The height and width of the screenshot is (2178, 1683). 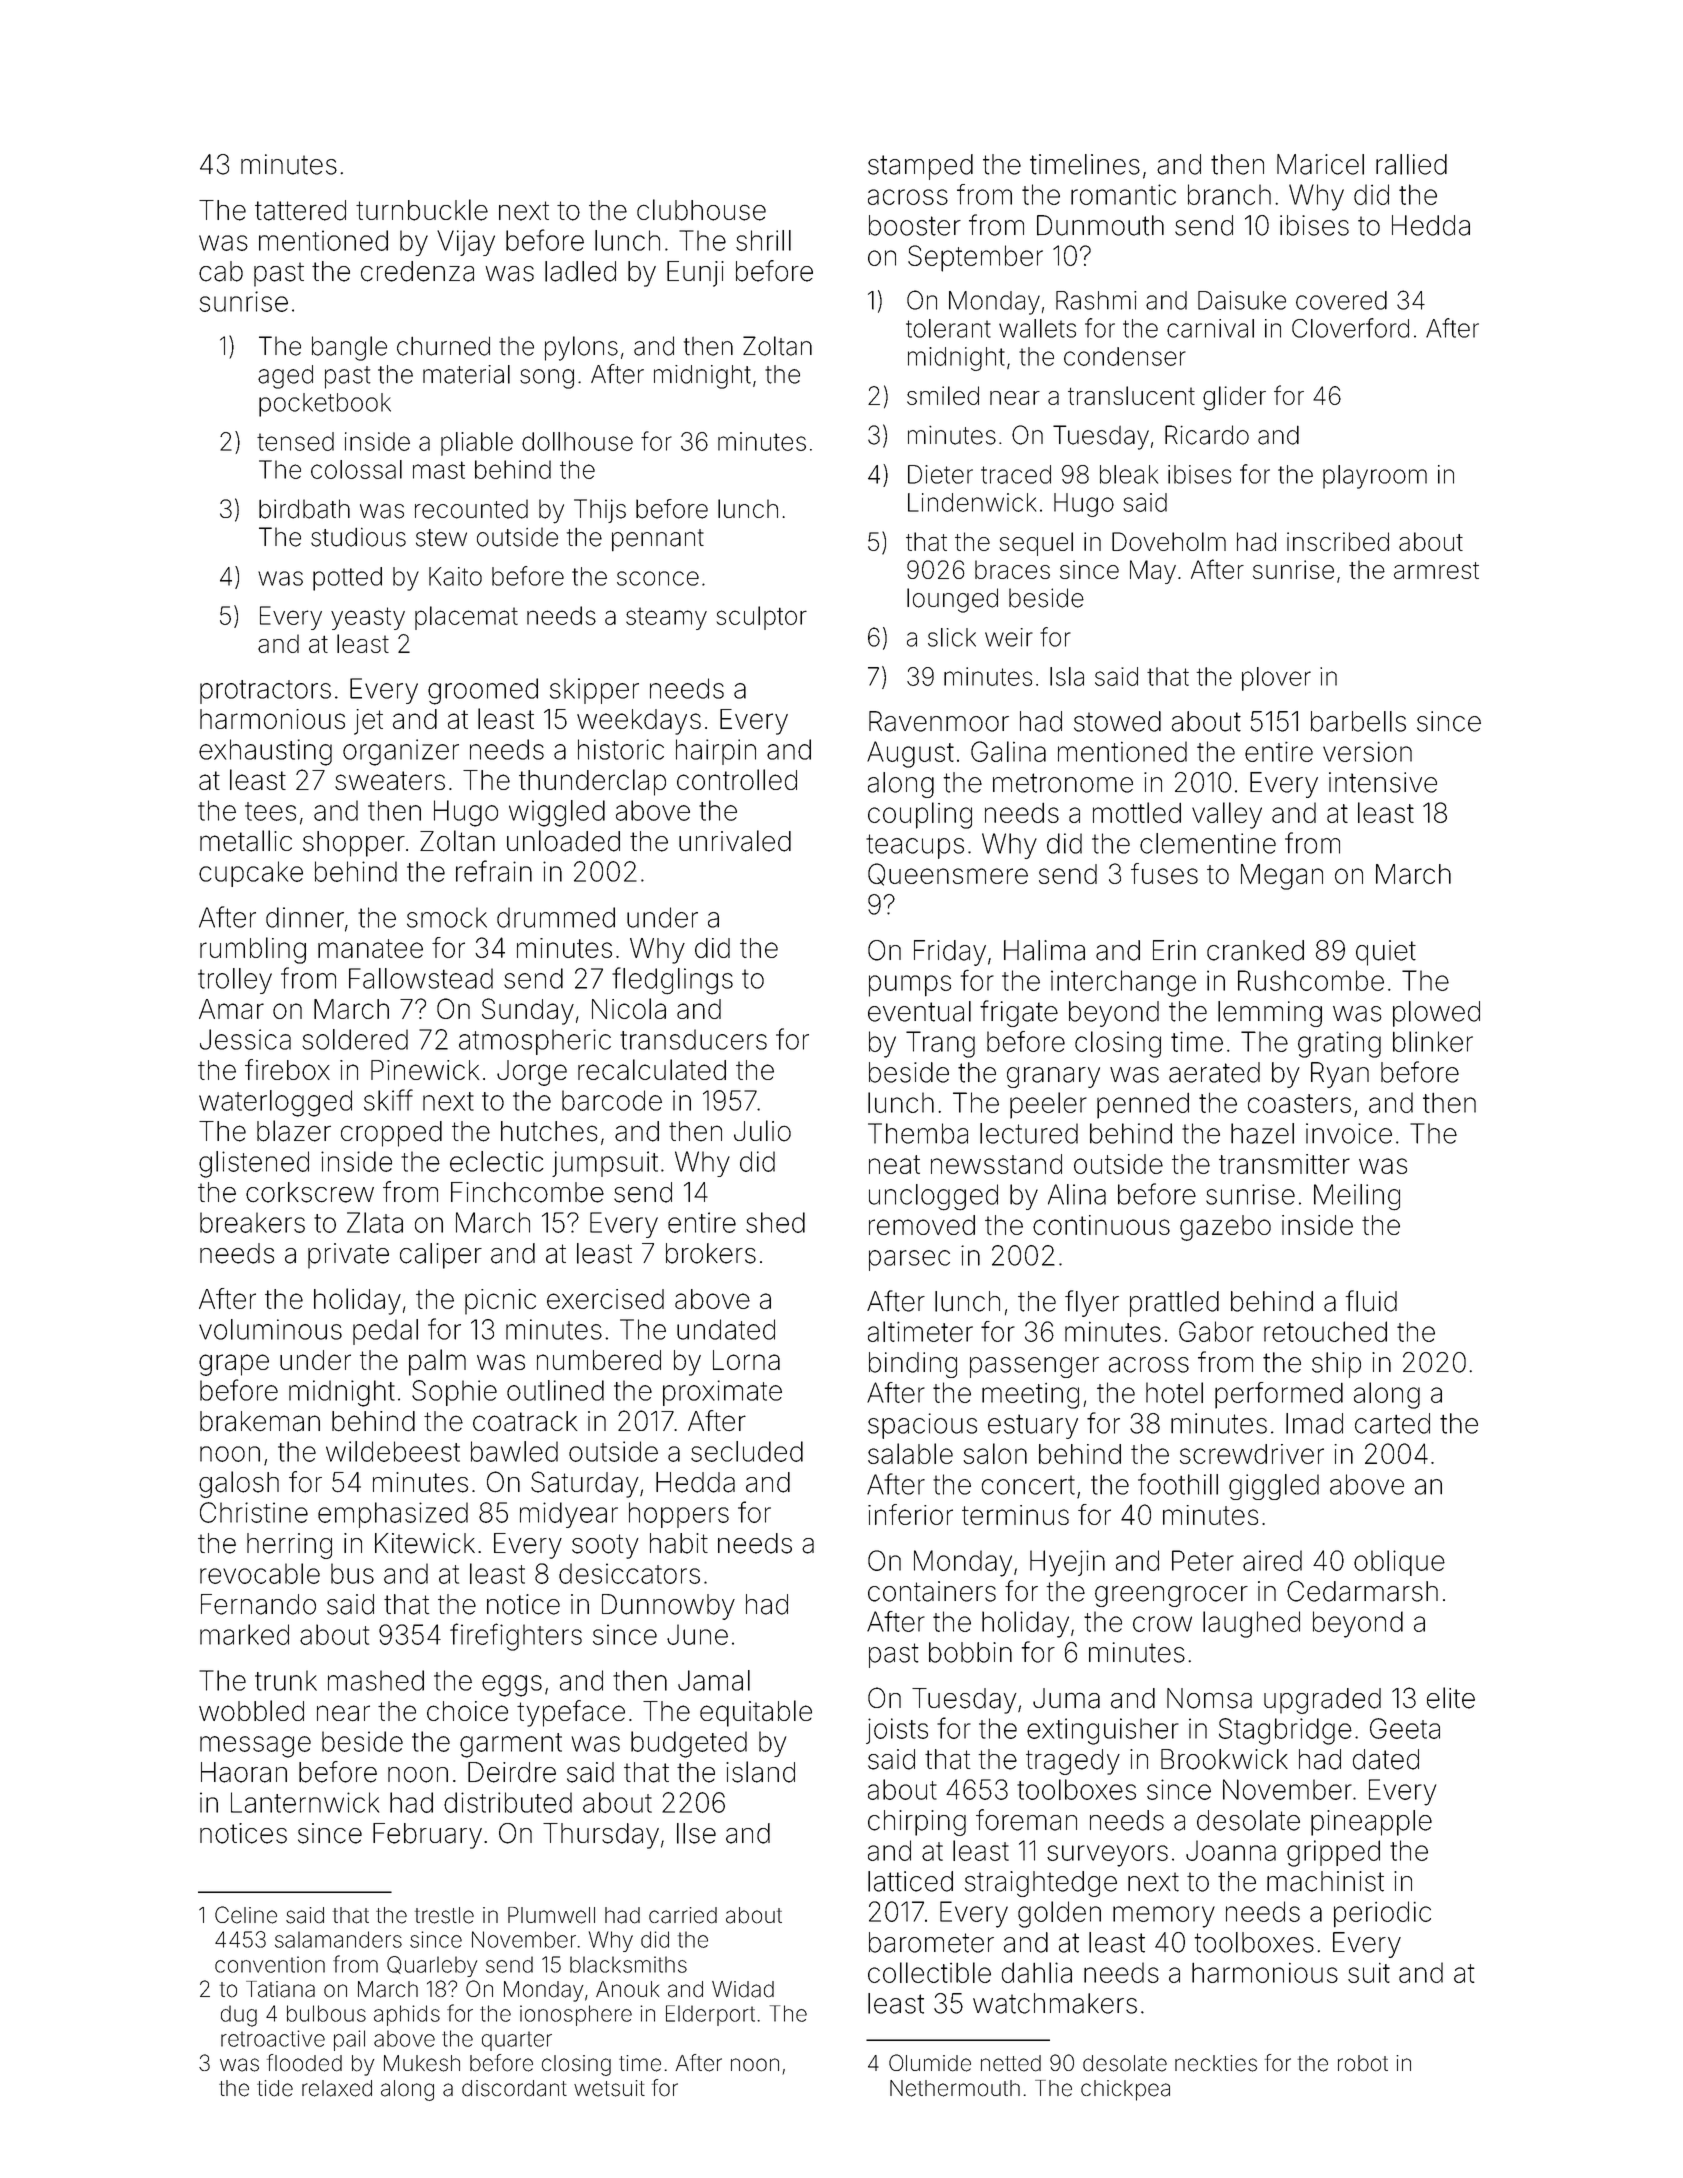 What do you see at coordinates (1371, 1823) in the screenshot?
I see `pineapple` at bounding box center [1371, 1823].
